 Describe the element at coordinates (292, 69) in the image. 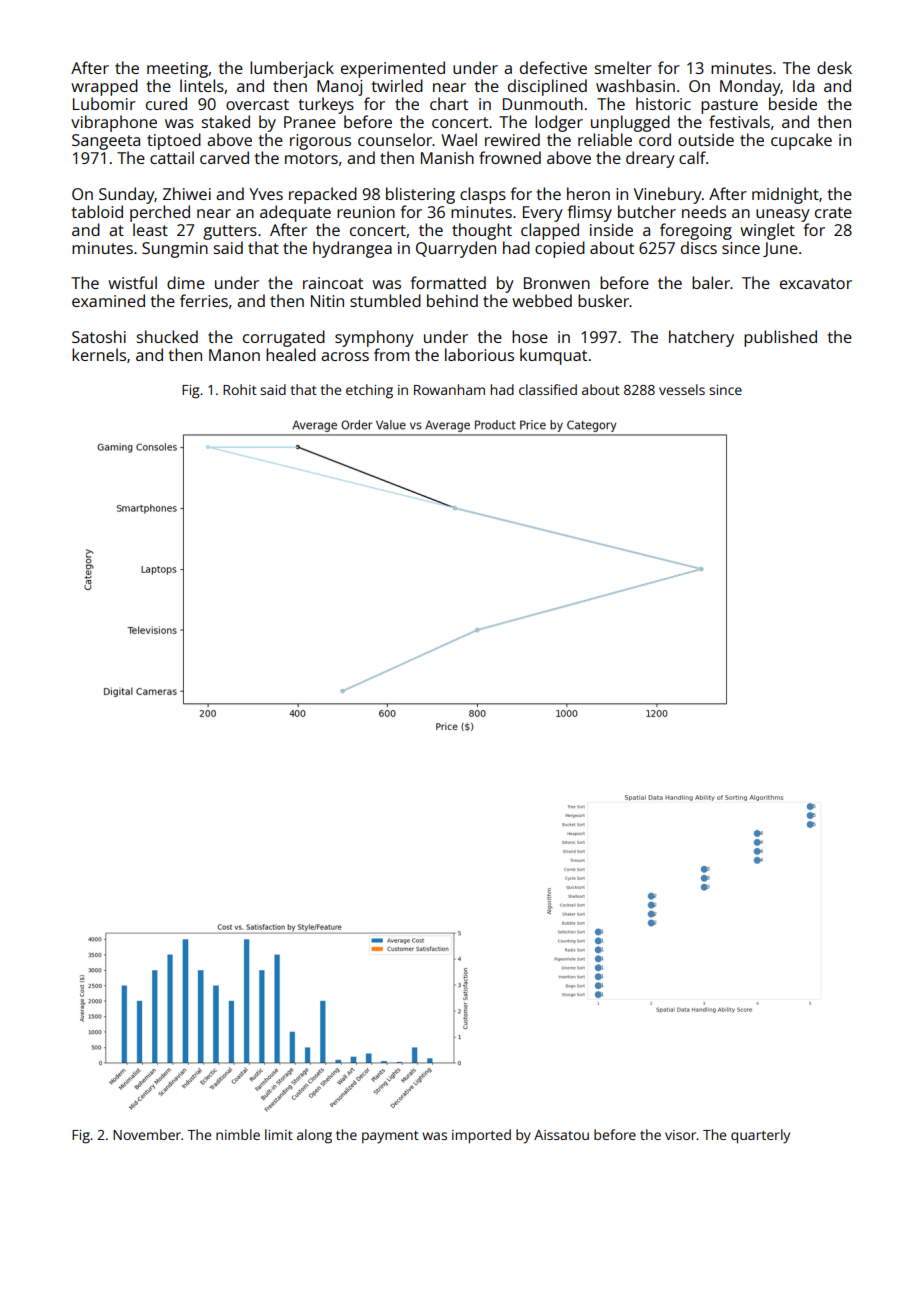

I see `lumberjack` at that location.
